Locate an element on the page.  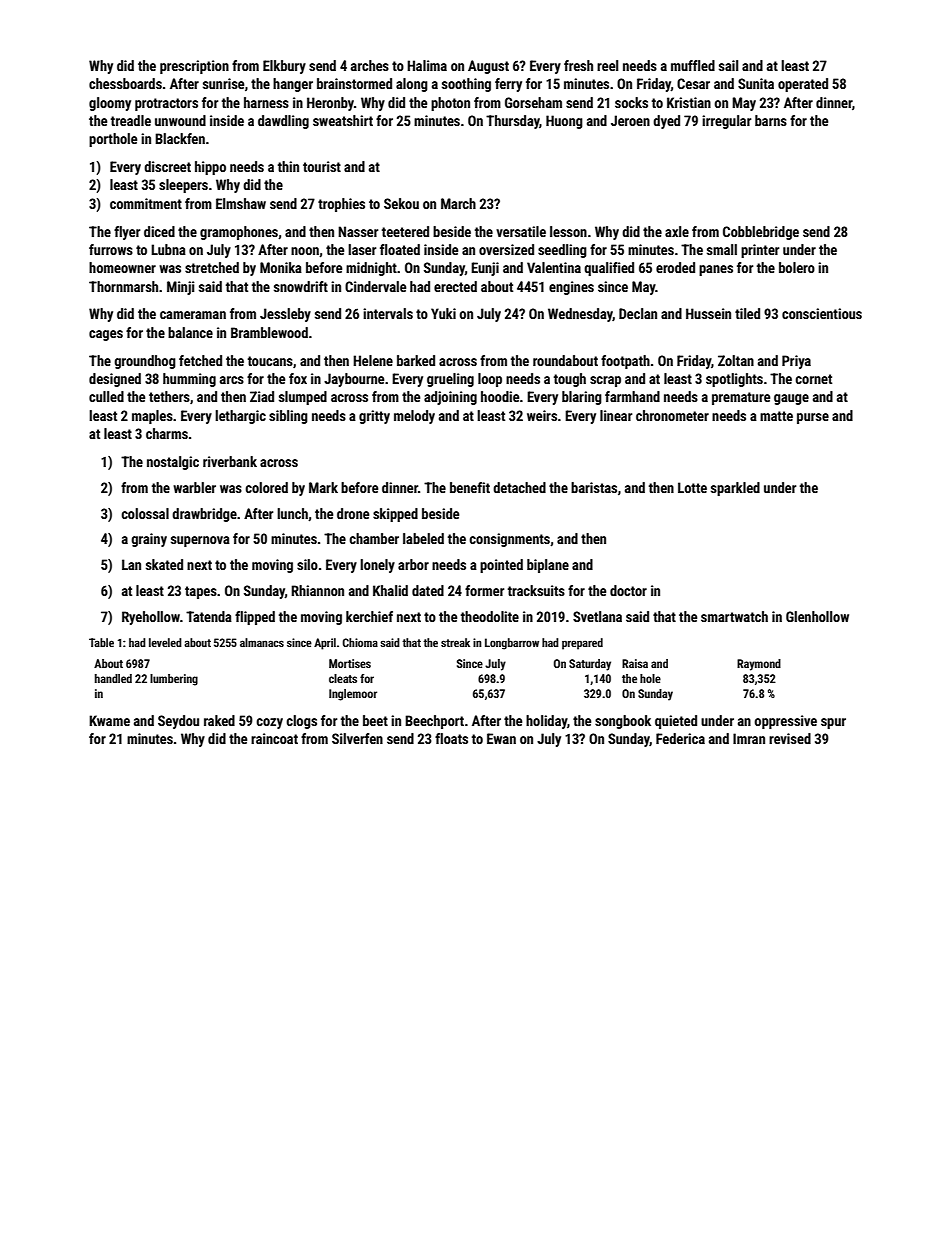
raincoat is located at coordinates (274, 738).
